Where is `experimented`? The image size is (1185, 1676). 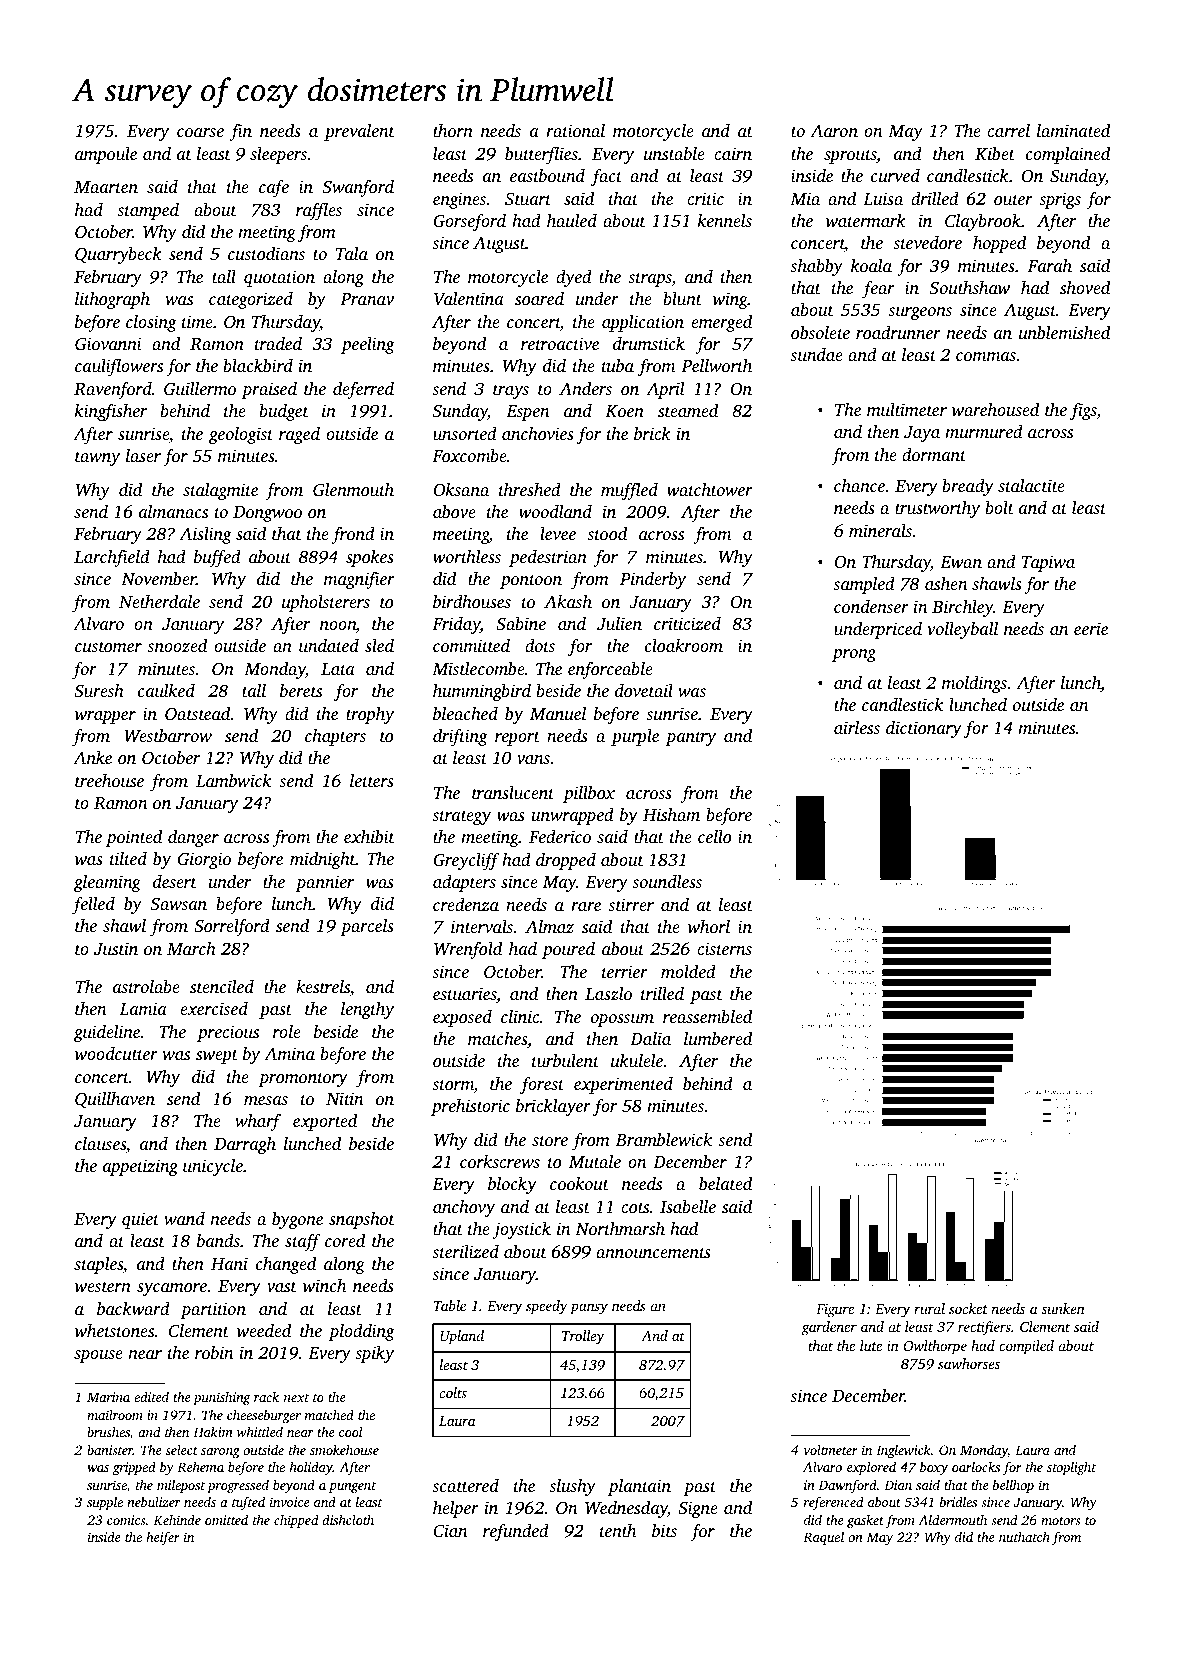 experimented is located at coordinates (623, 1085).
